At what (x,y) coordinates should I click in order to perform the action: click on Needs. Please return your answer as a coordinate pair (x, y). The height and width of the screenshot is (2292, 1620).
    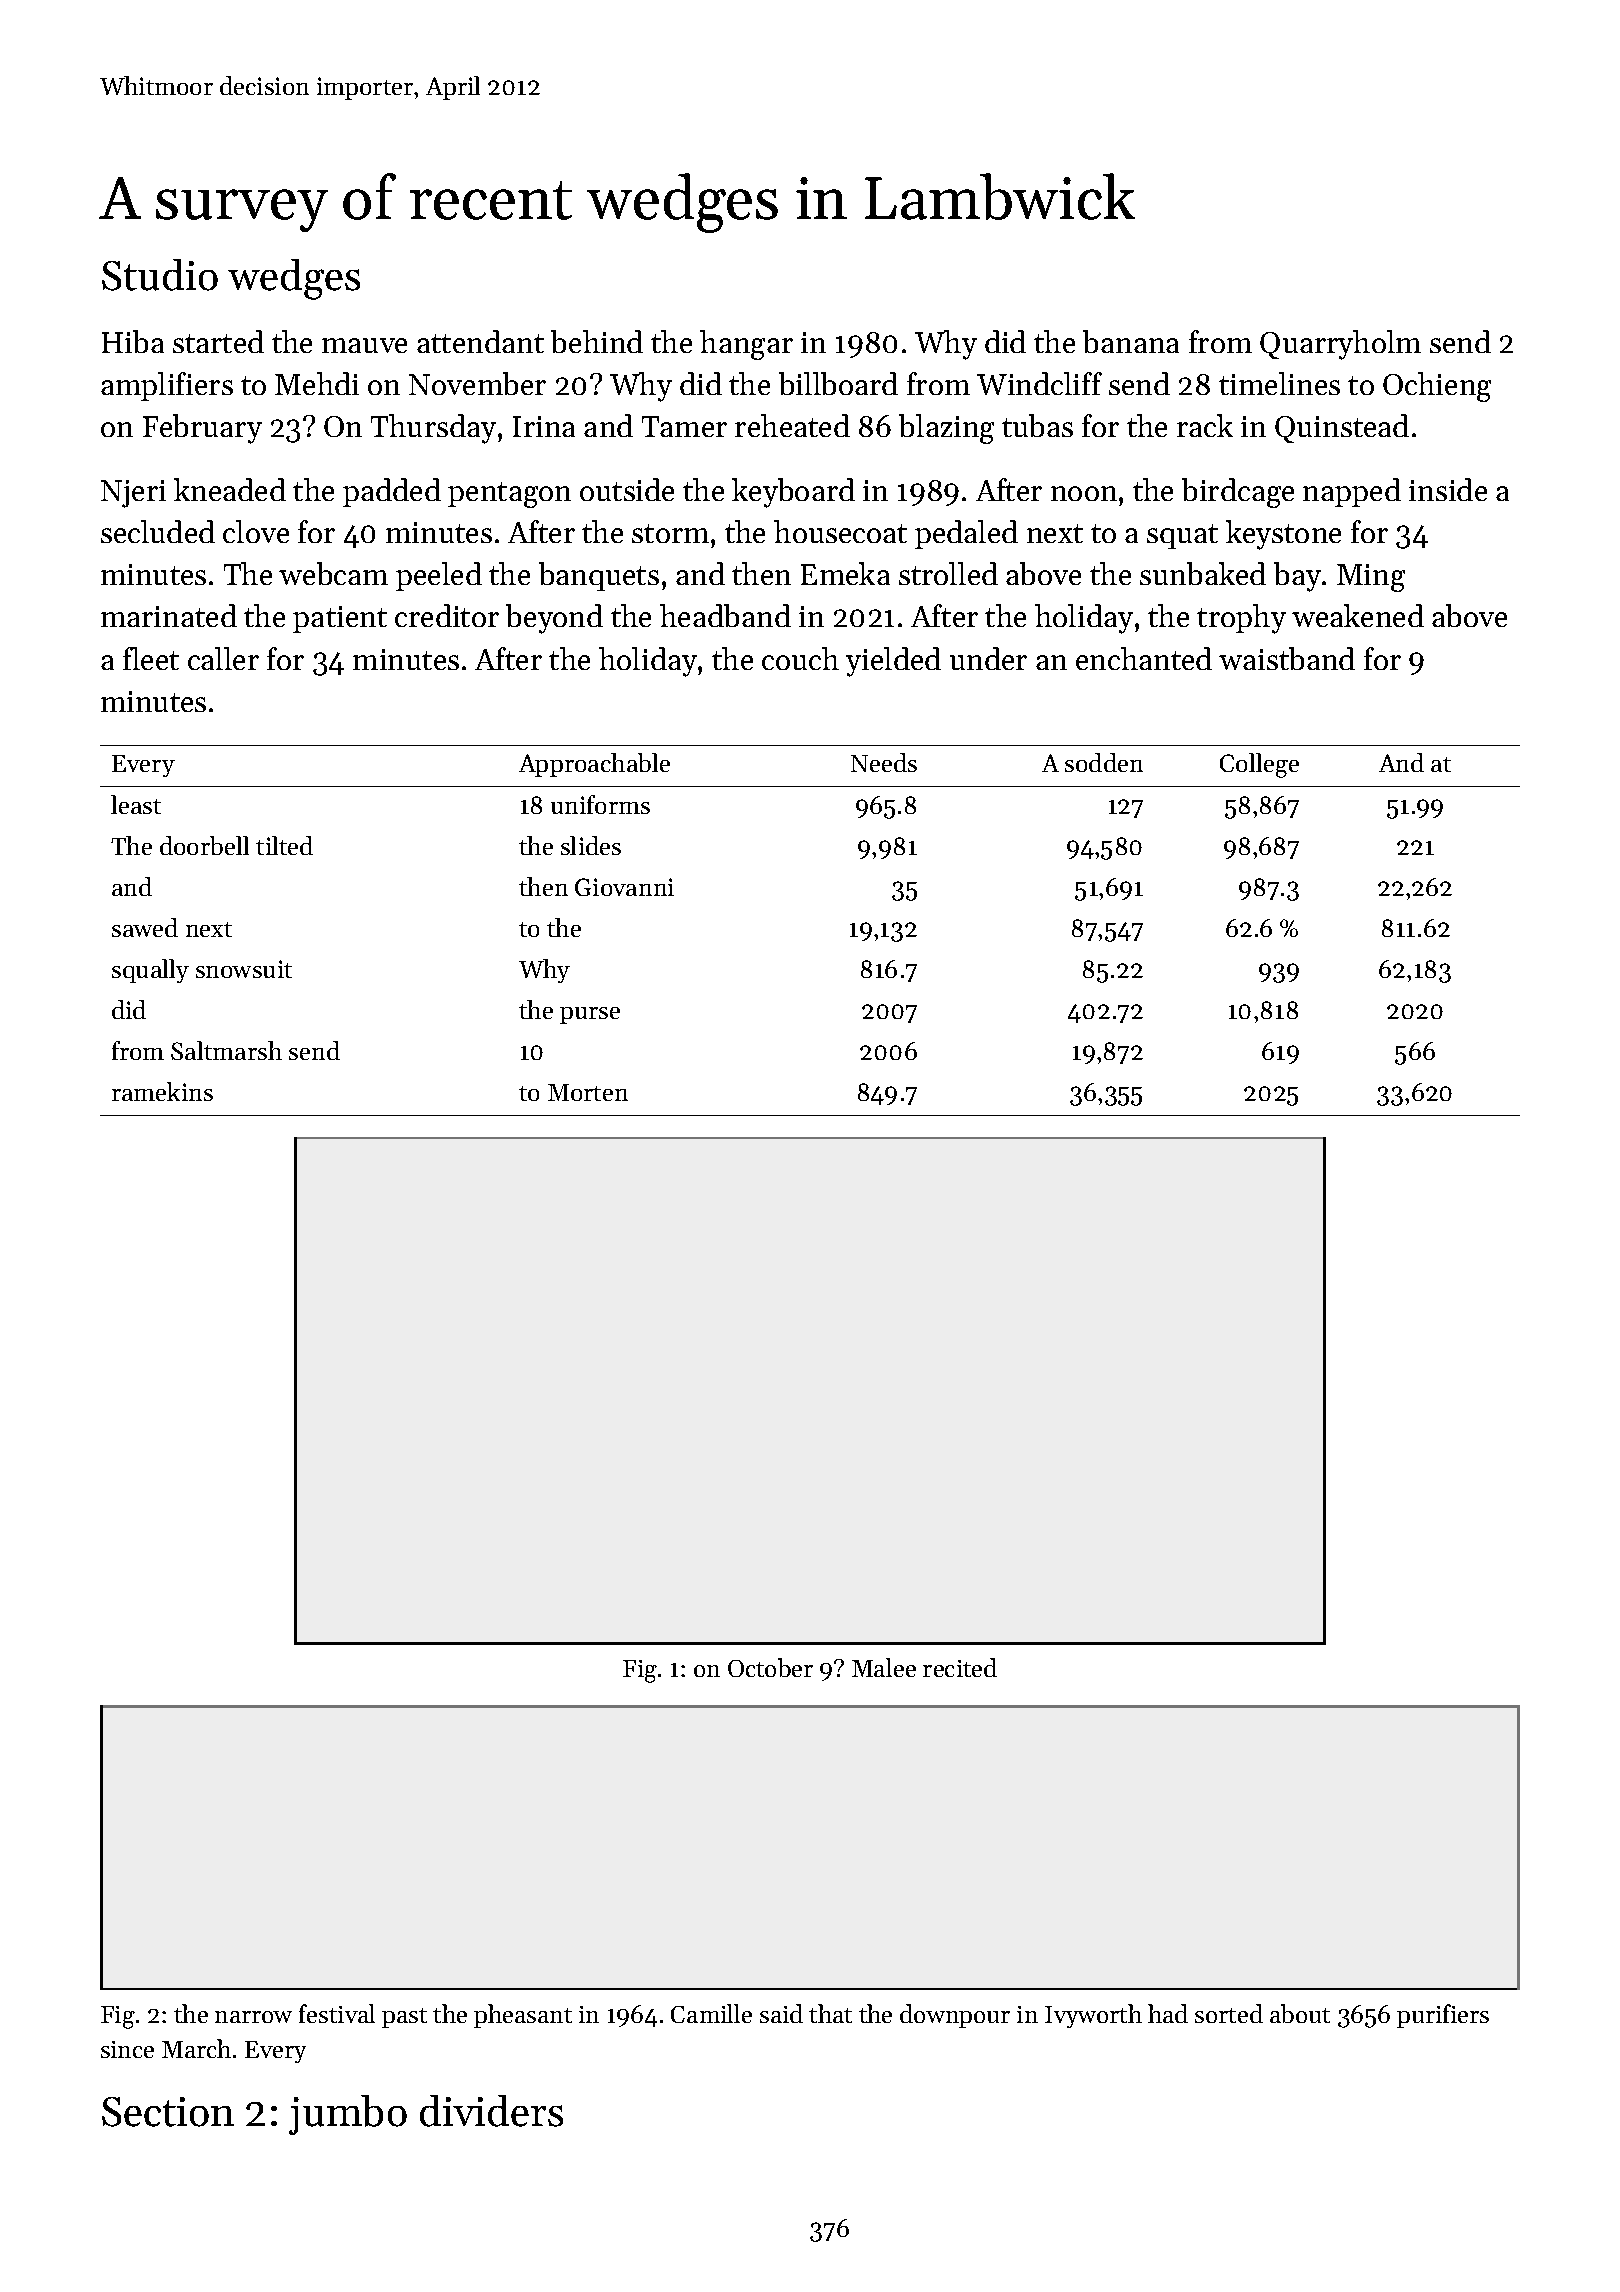
    Looking at the image, I should click on (884, 762).
